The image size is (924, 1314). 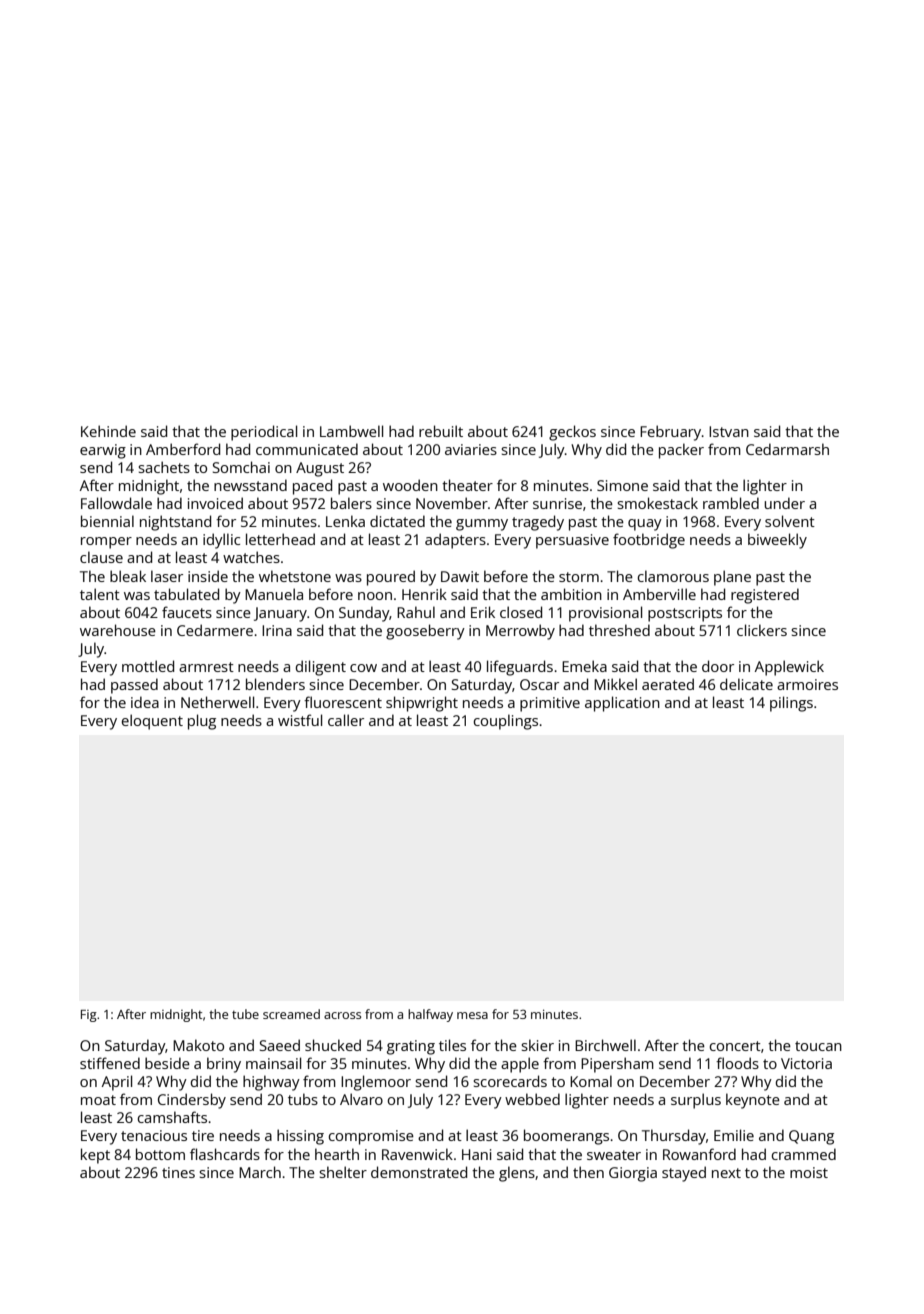 What do you see at coordinates (342, 1015) in the screenshot?
I see `across` at bounding box center [342, 1015].
